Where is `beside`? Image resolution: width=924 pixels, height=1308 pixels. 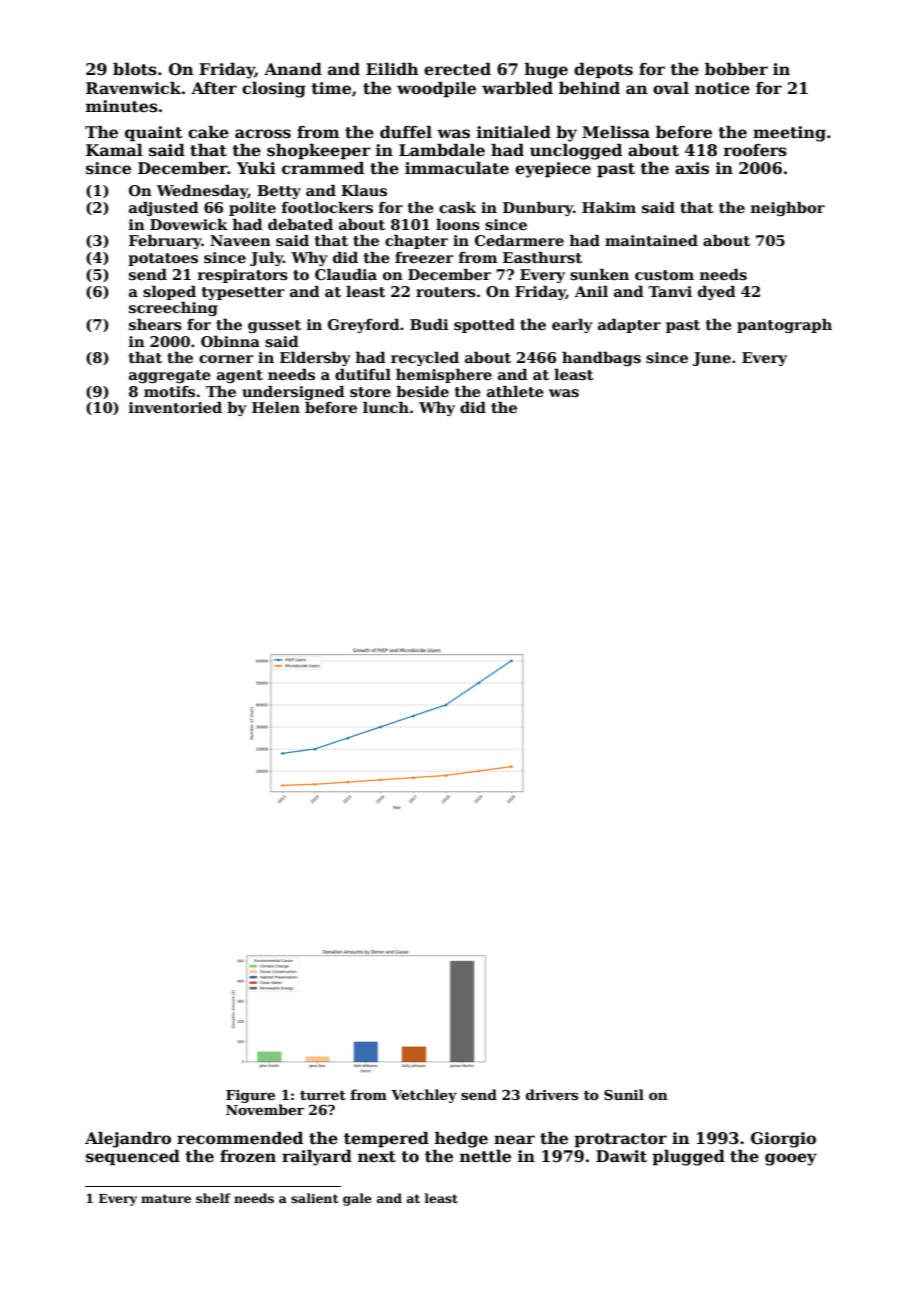
beside is located at coordinates (422, 391).
